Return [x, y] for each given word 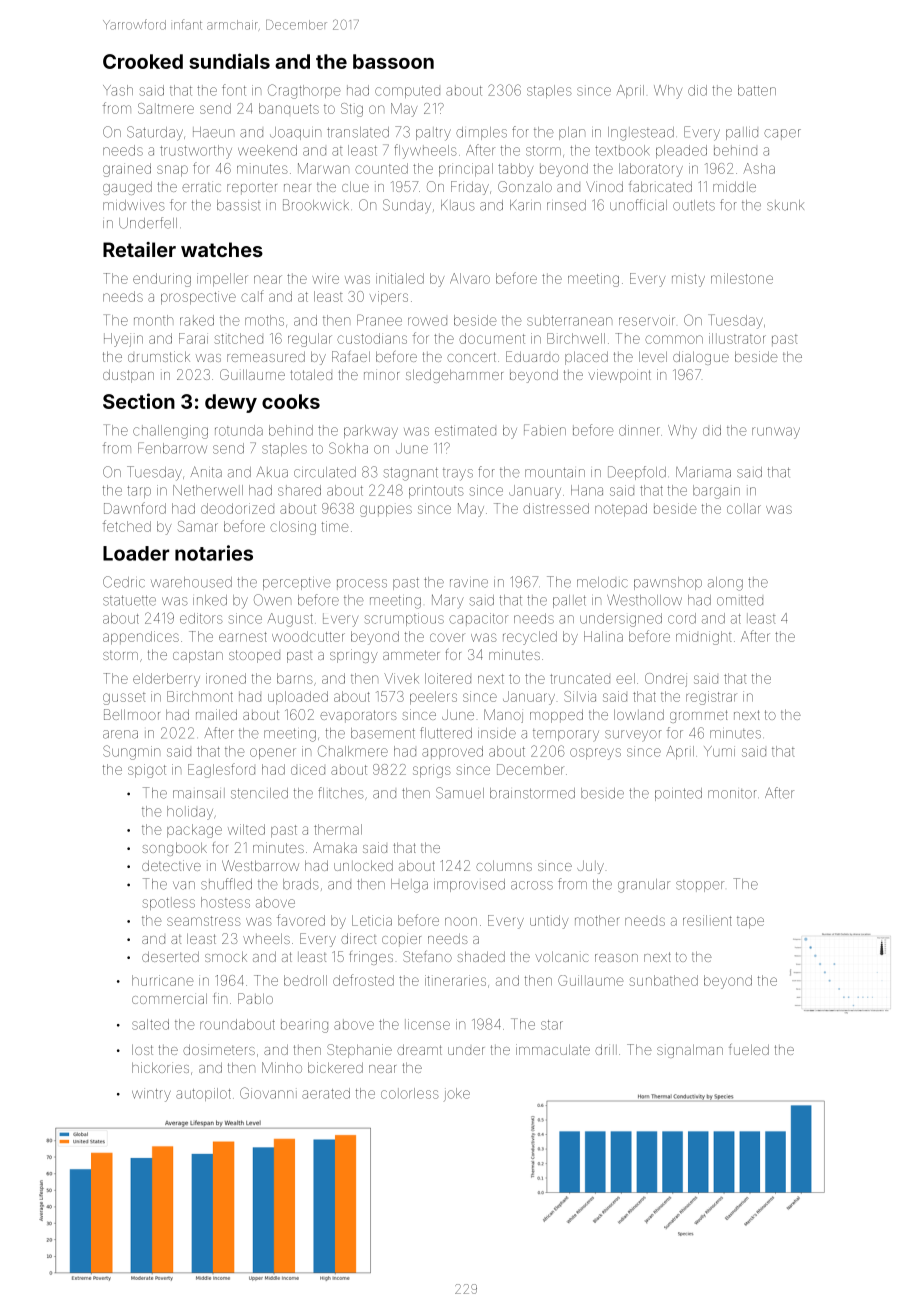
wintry [151, 1095]
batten [757, 90]
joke [457, 1094]
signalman [690, 1051]
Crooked [143, 61]
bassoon [393, 61]
